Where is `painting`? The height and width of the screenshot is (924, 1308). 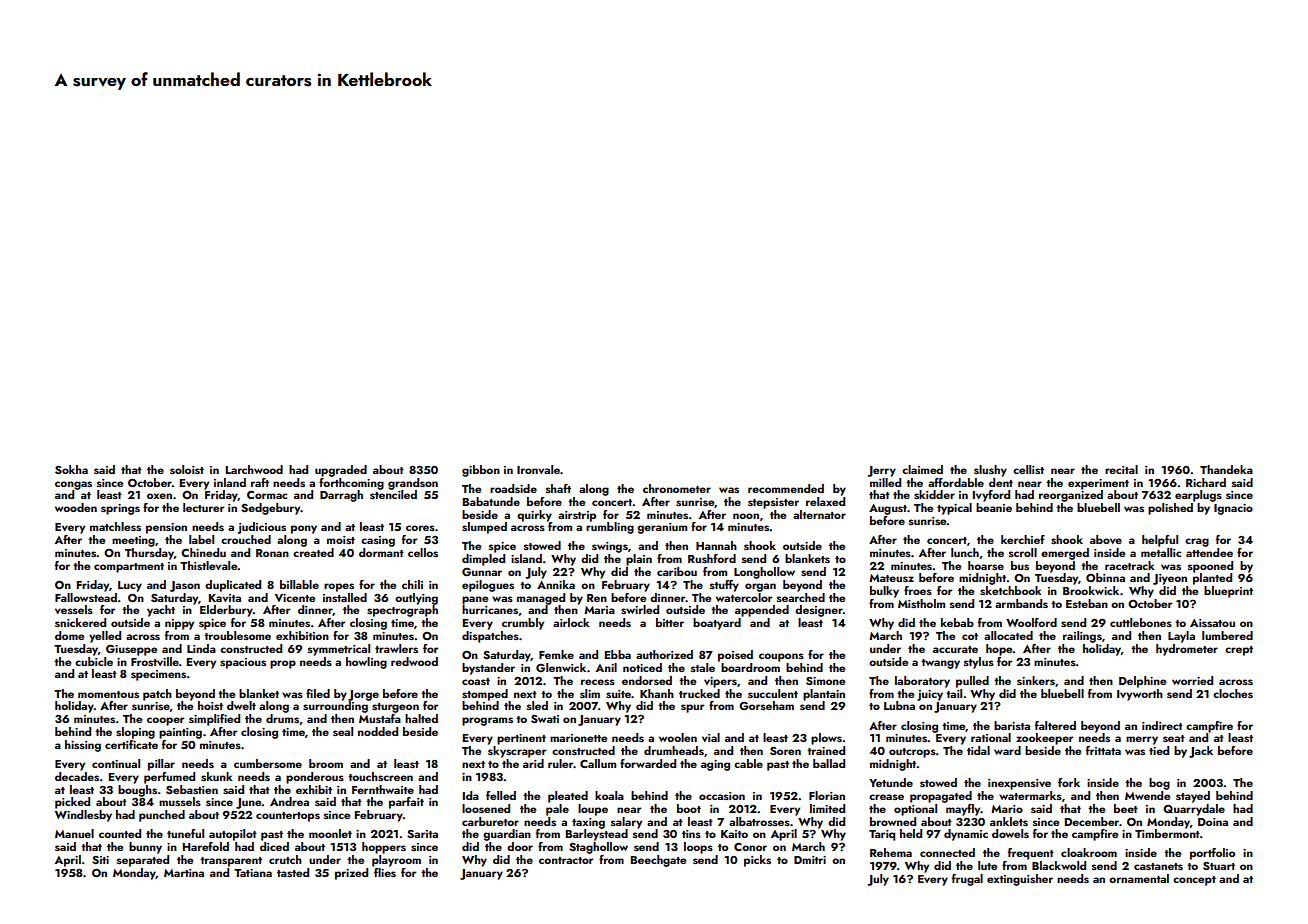 painting is located at coordinates (180, 733).
